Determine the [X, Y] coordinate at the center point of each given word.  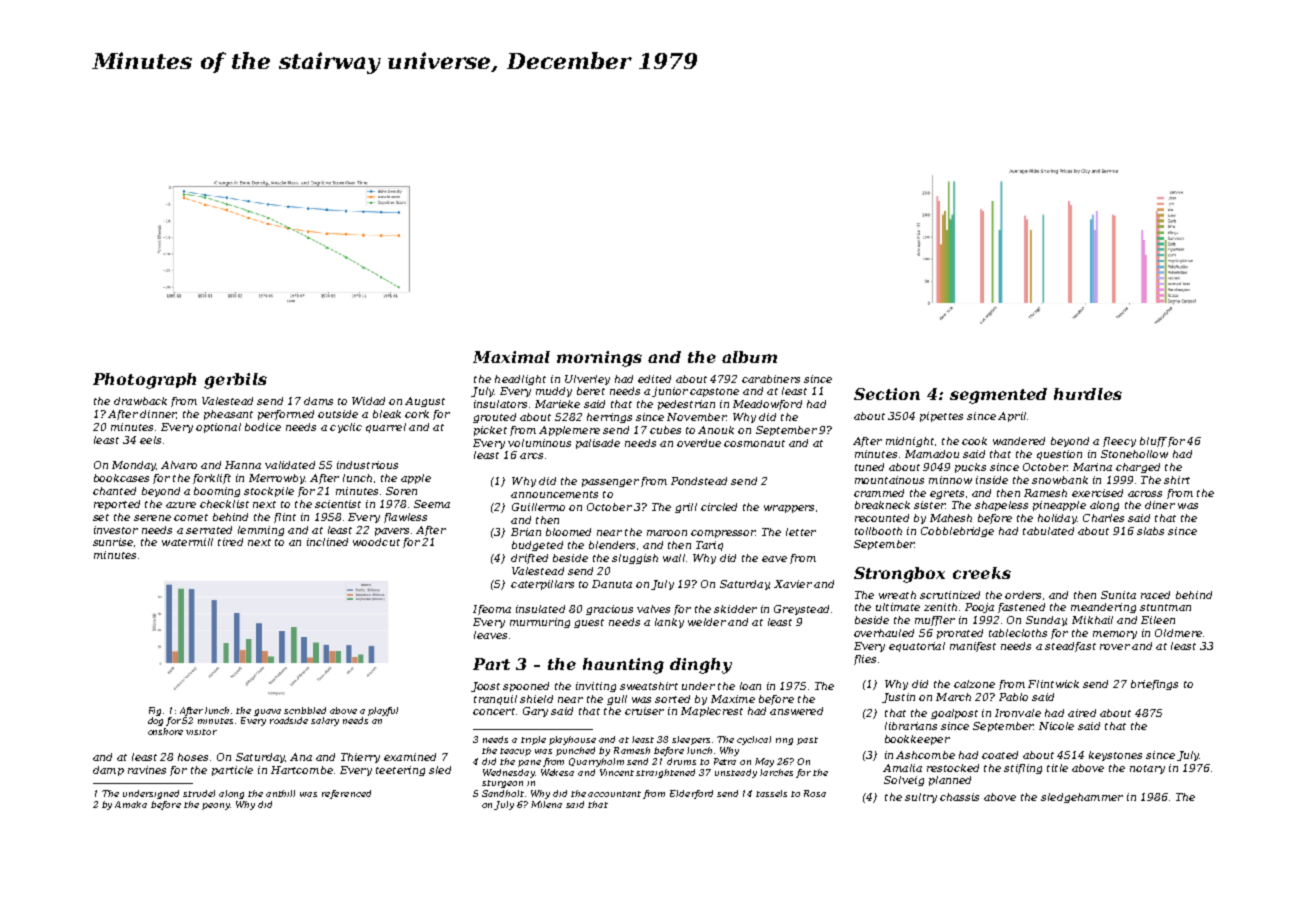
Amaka [131, 804]
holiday [1057, 519]
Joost [485, 687]
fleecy [1119, 442]
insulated [540, 609]
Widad [368, 401]
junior [670, 392]
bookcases [121, 478]
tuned [869, 467]
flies [865, 660]
